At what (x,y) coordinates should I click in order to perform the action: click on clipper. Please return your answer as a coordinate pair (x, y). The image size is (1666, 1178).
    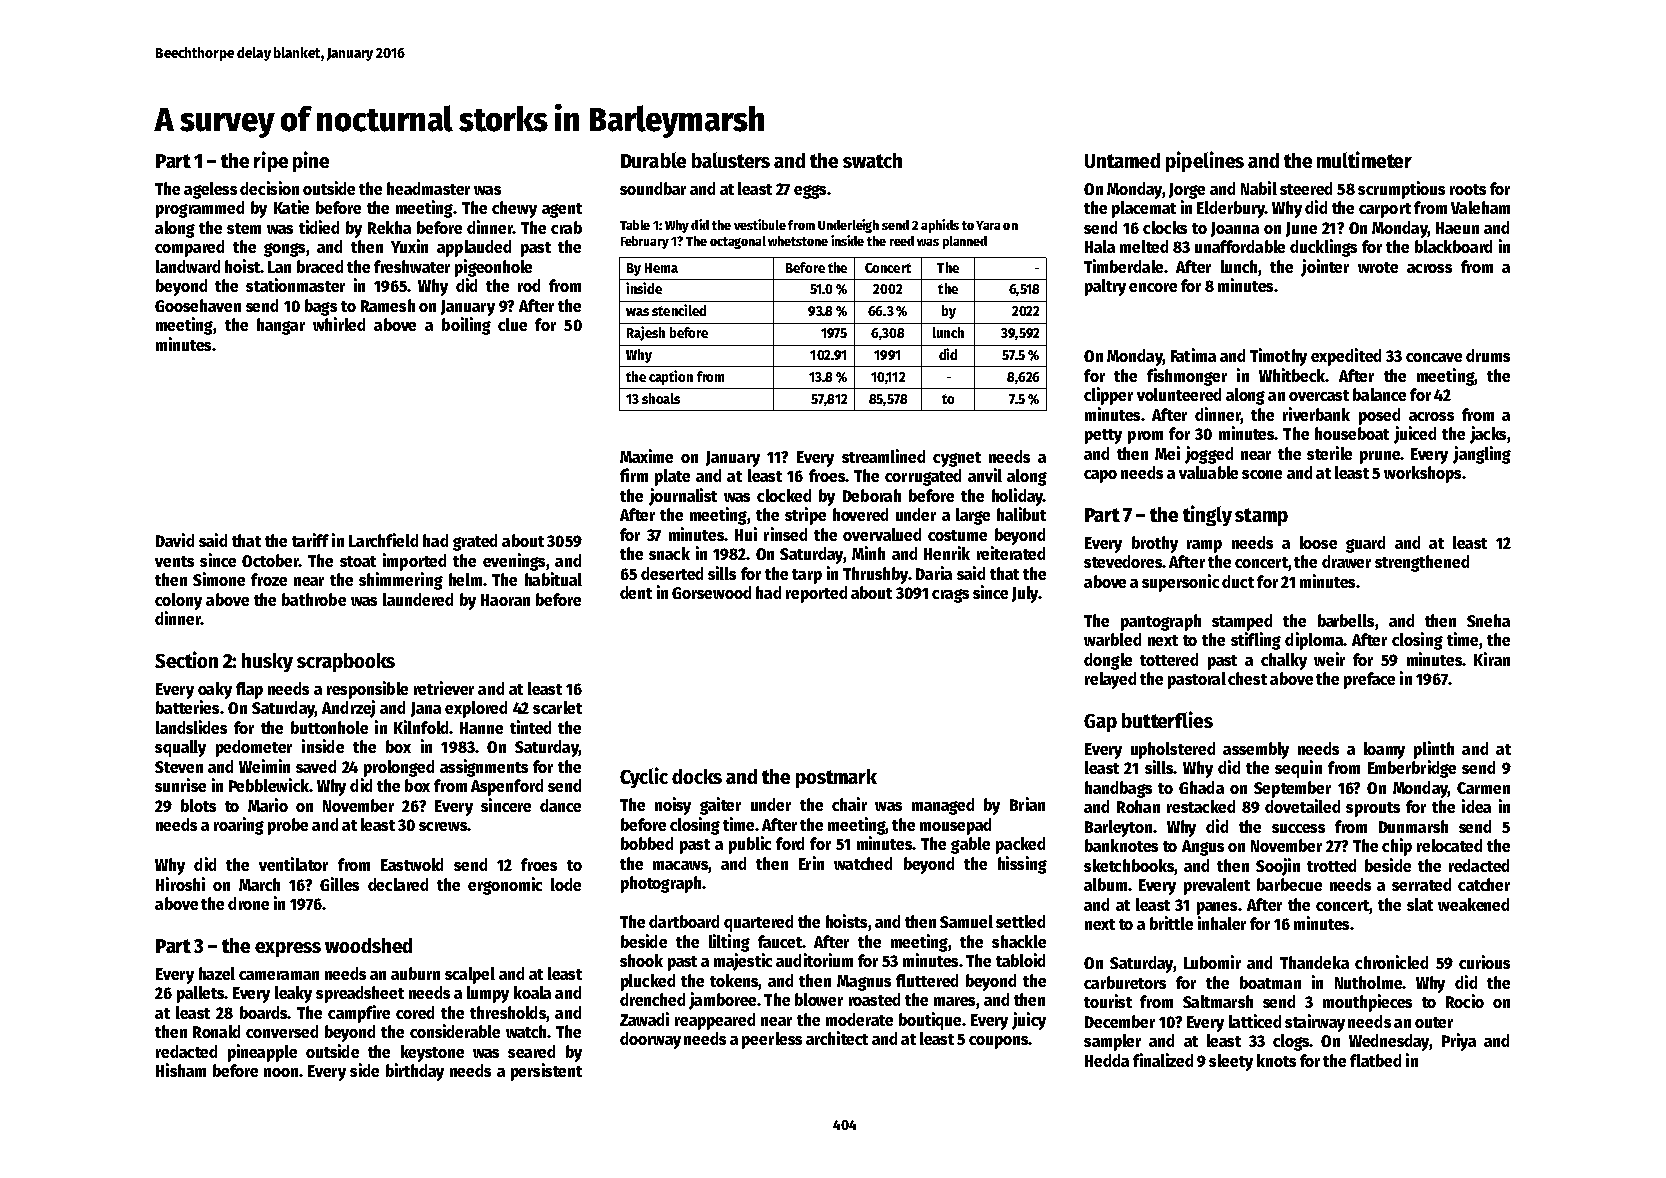
    Looking at the image, I should click on (1108, 396).
